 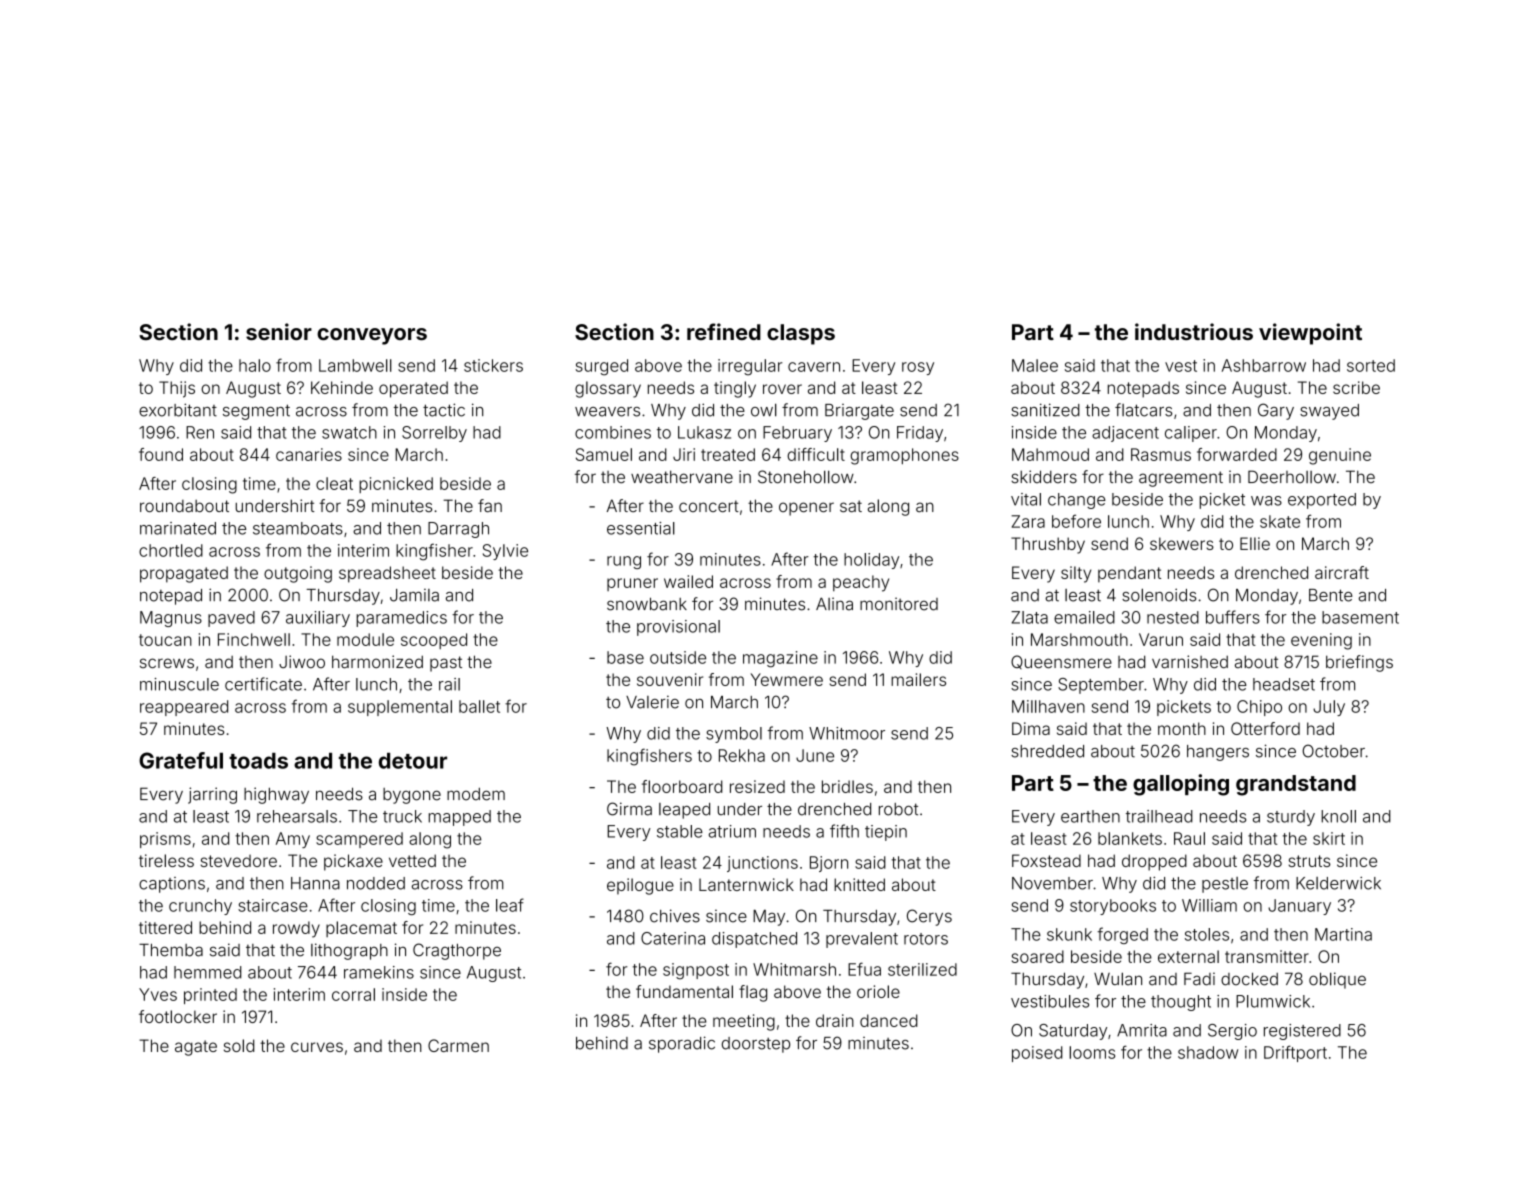 I want to click on industrious, so click(x=1194, y=331).
